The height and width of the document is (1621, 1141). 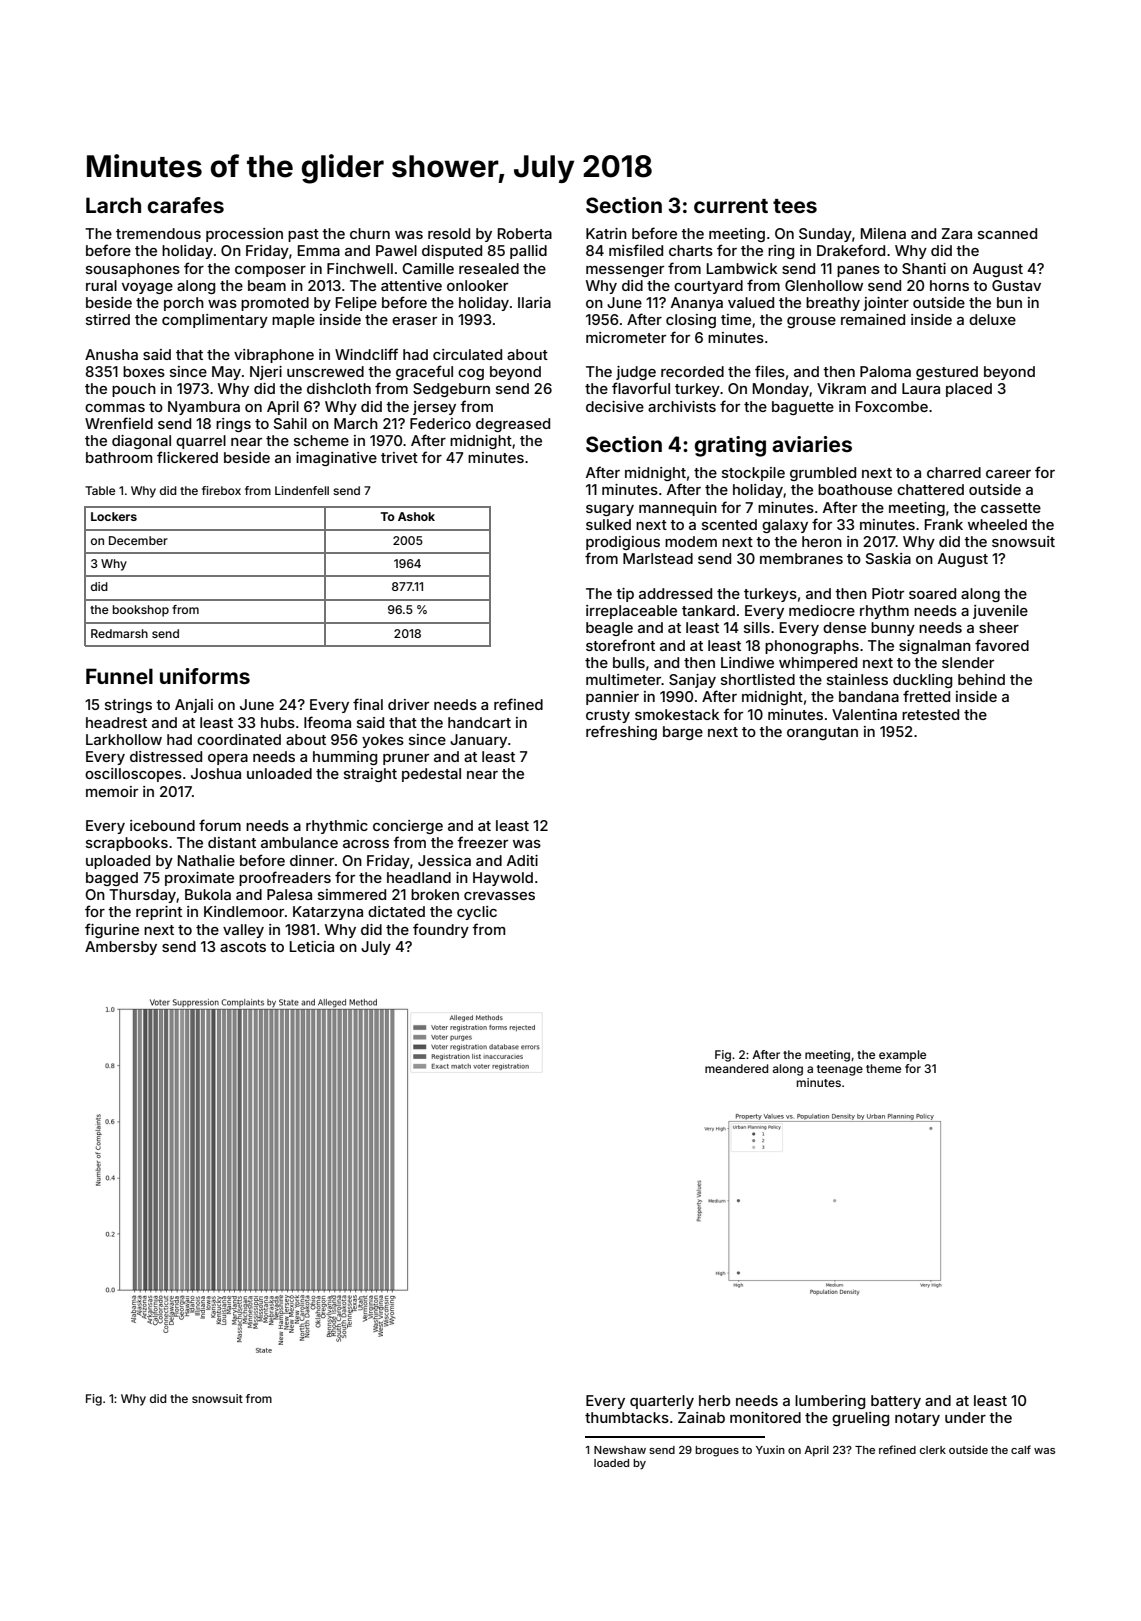 I want to click on crusty, so click(x=608, y=716).
